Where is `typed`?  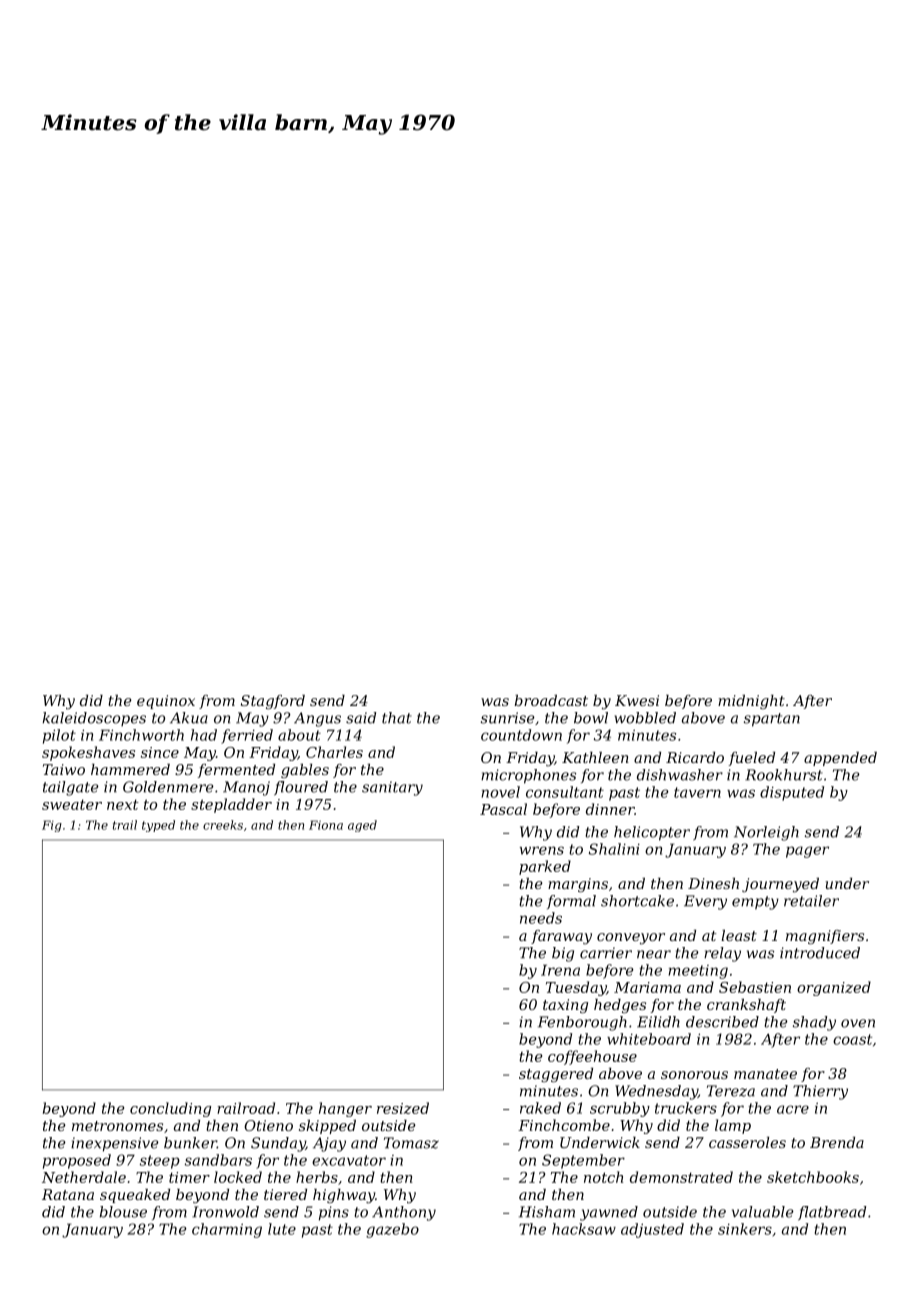
typed is located at coordinates (158, 826).
